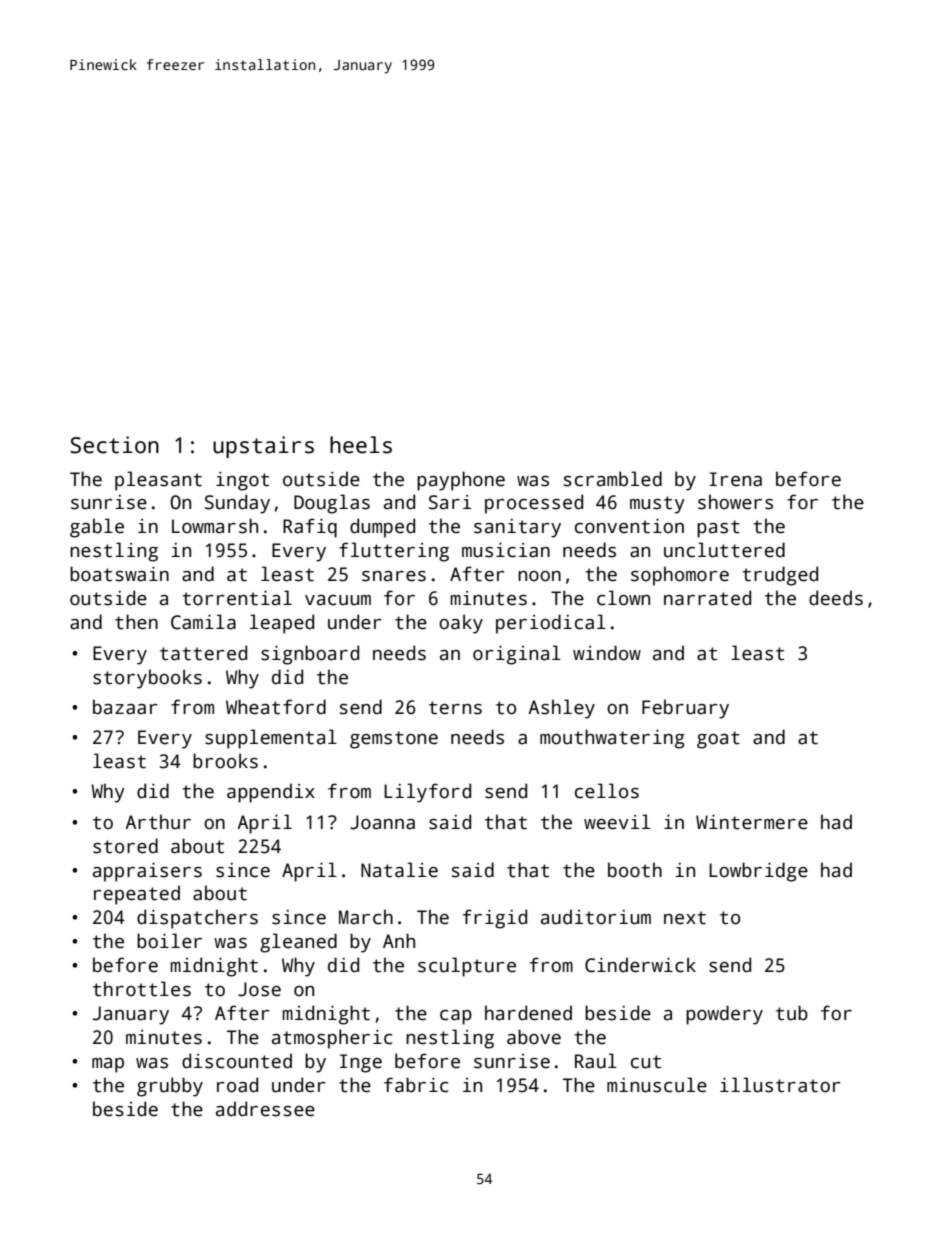 The width and height of the screenshot is (952, 1233). Describe the element at coordinates (735, 502) in the screenshot. I see `showers` at that location.
